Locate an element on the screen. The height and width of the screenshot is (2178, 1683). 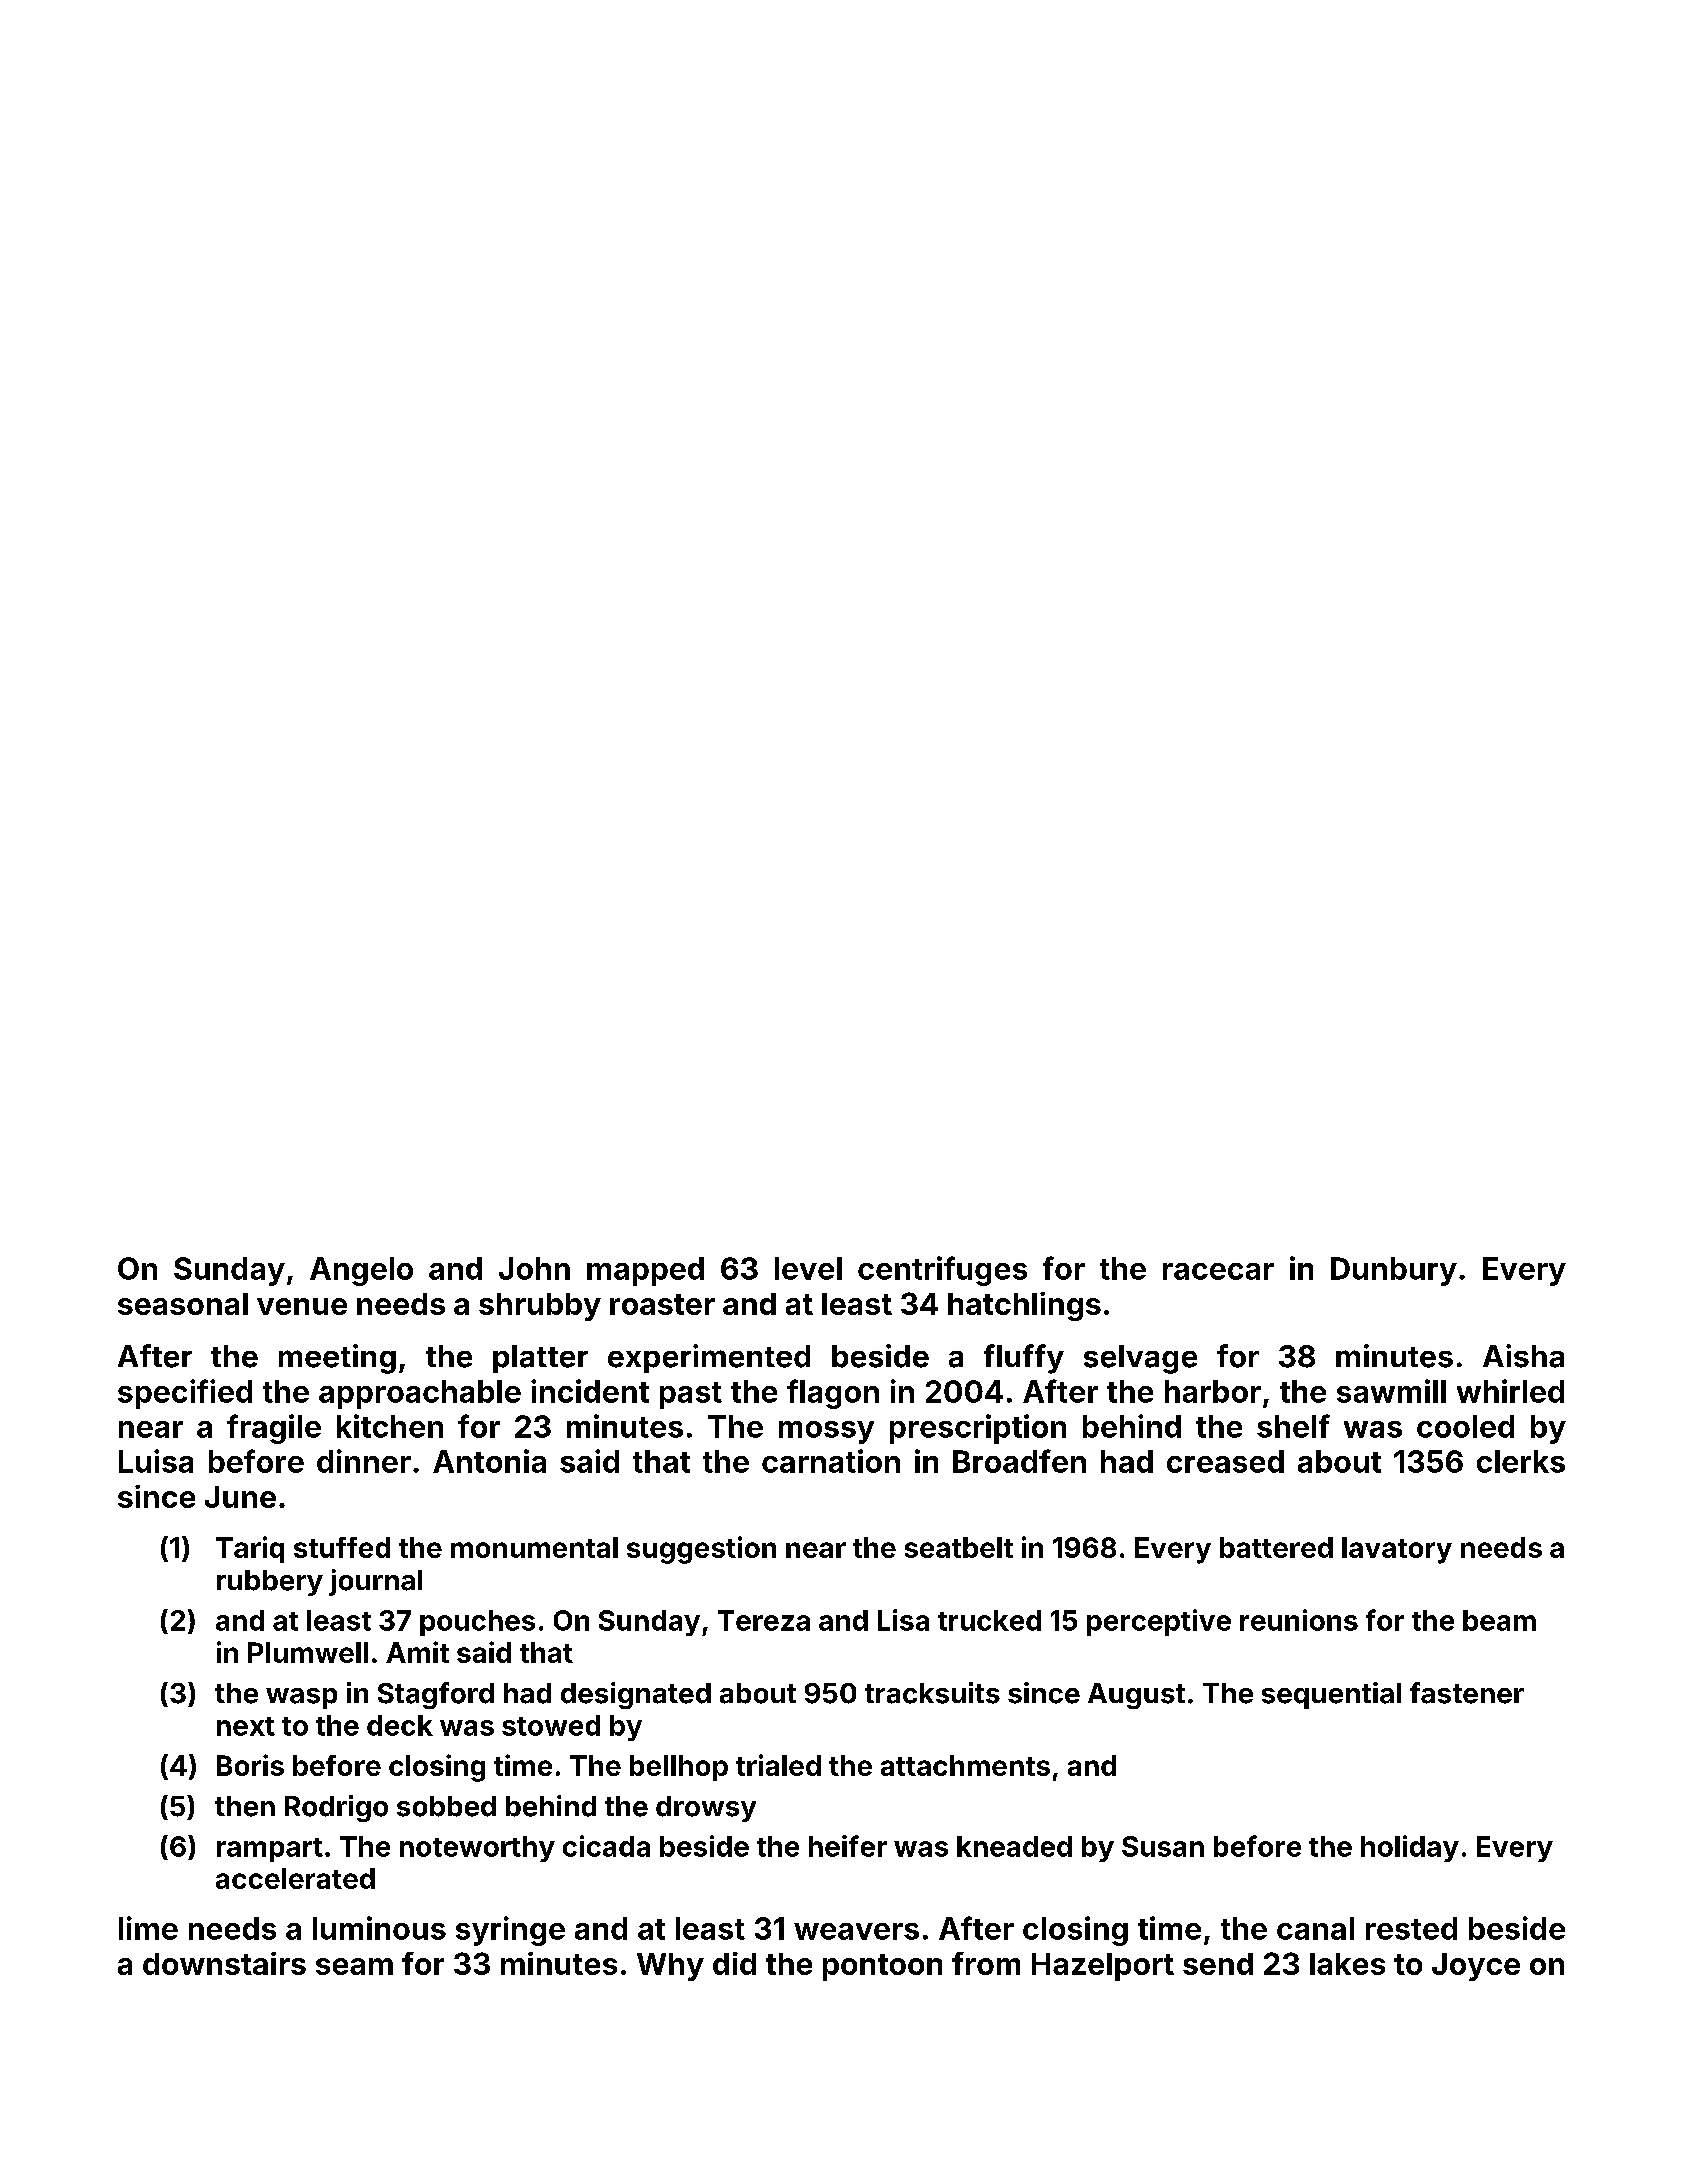
Joyce is located at coordinates (1476, 1967).
